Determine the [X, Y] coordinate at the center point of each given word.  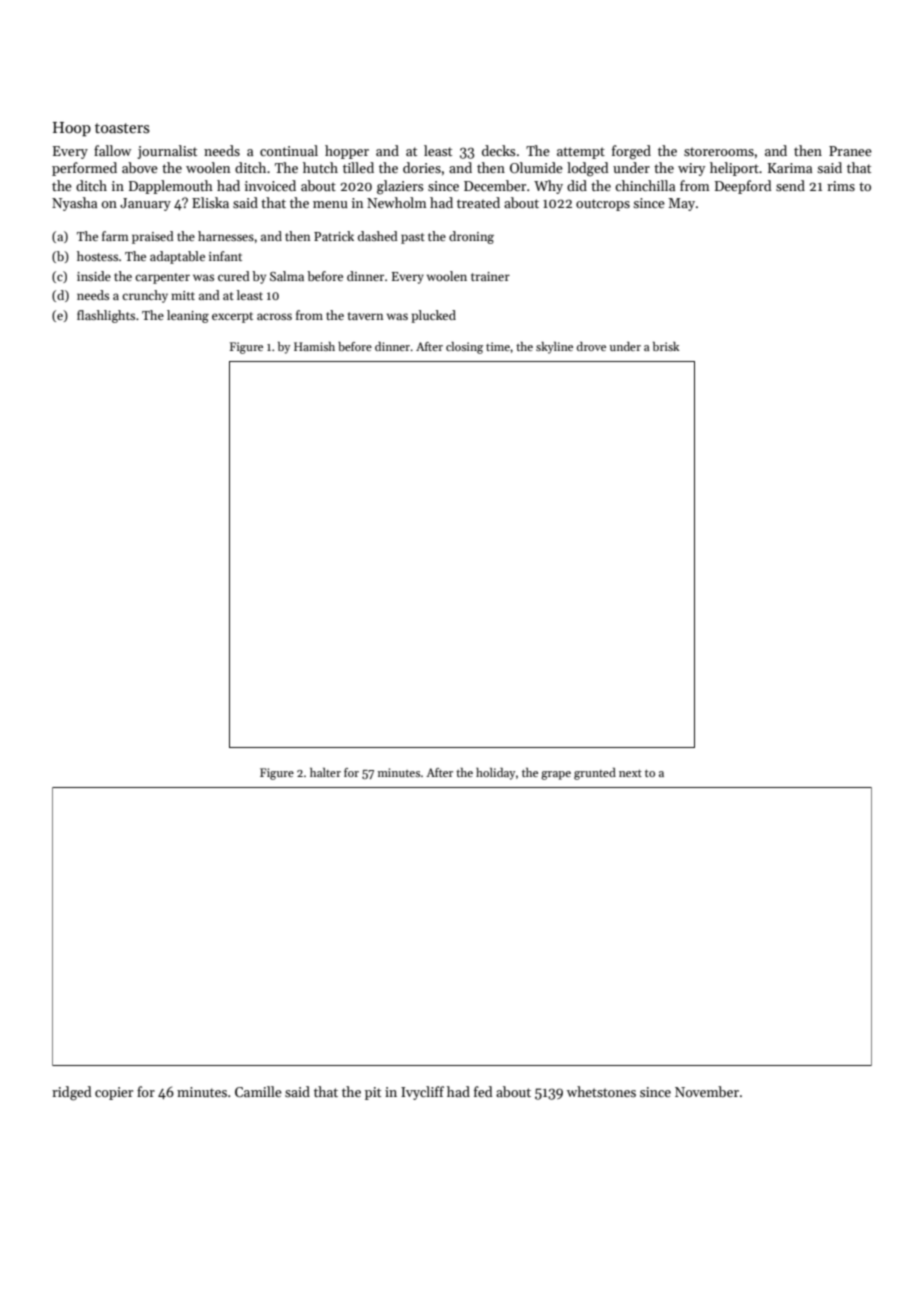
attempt [581, 153]
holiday [495, 774]
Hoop [72, 129]
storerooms [719, 151]
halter [325, 772]
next [630, 773]
